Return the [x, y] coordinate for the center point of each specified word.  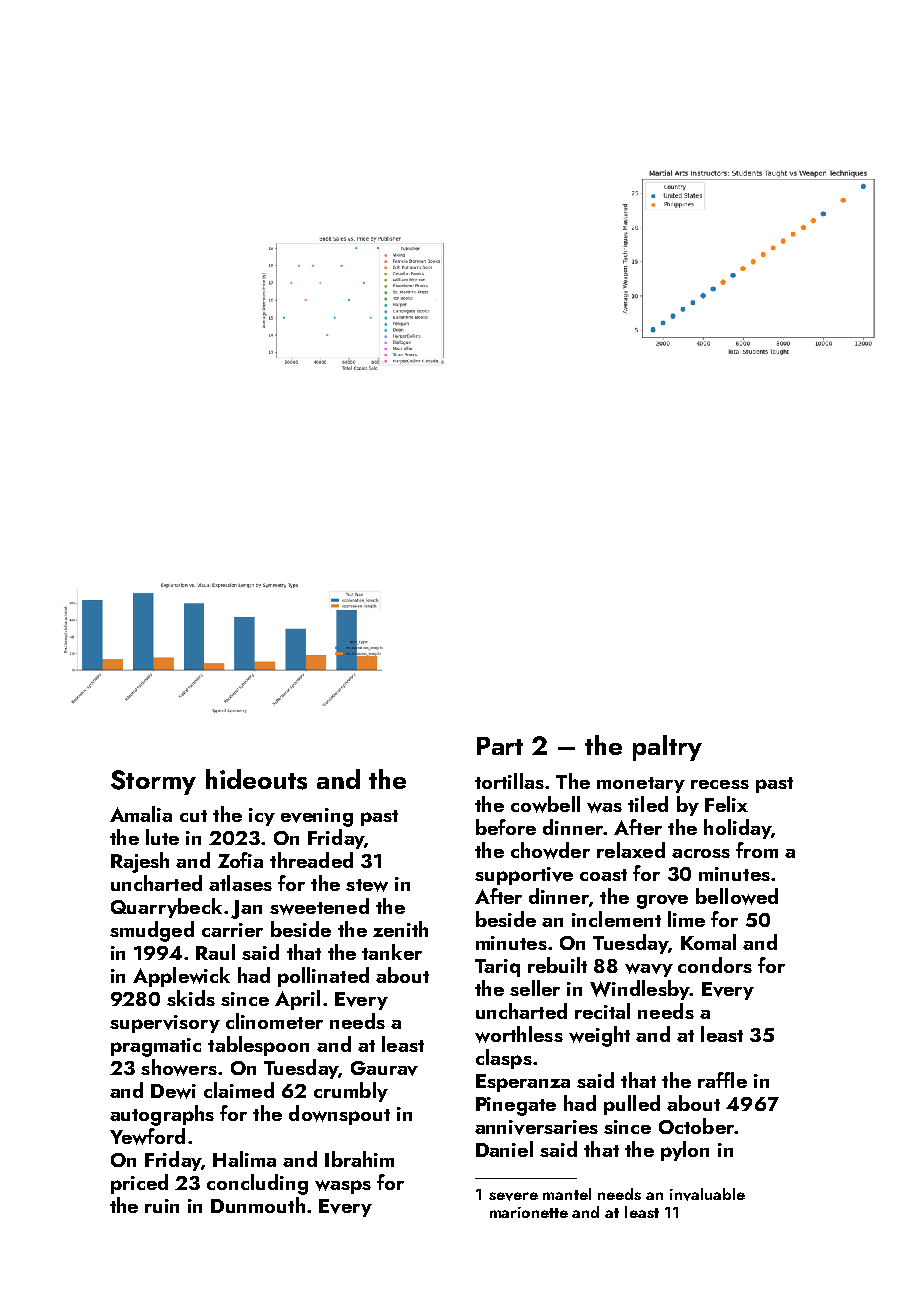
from [757, 850]
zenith [400, 929]
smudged [152, 931]
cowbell [545, 804]
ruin [162, 1206]
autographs [162, 1115]
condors [715, 965]
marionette [529, 1212]
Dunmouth [258, 1205]
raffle [722, 1080]
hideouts [256, 779]
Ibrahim [359, 1159]
